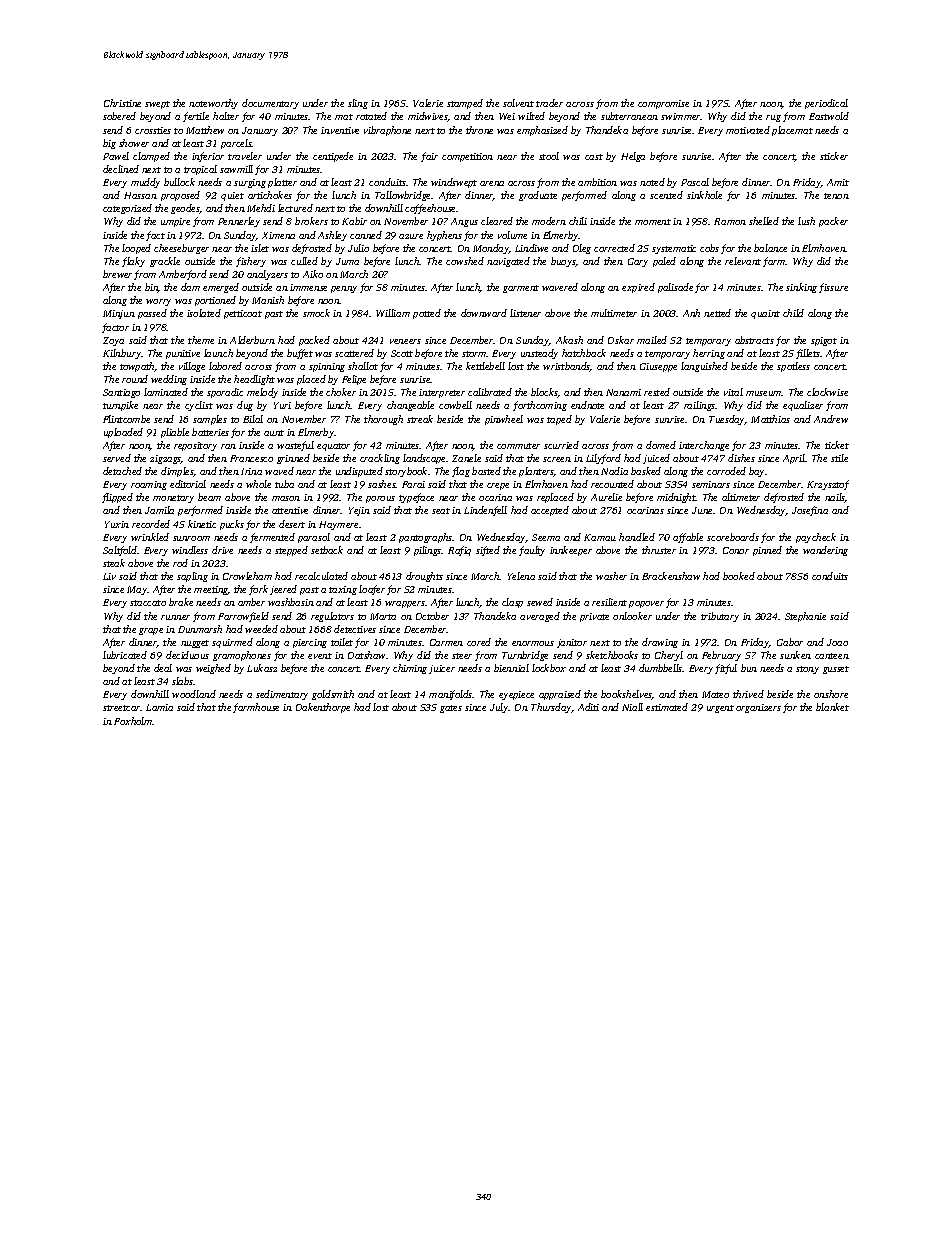 This screenshot has width=952, height=1233. I want to click on balance, so click(770, 248).
